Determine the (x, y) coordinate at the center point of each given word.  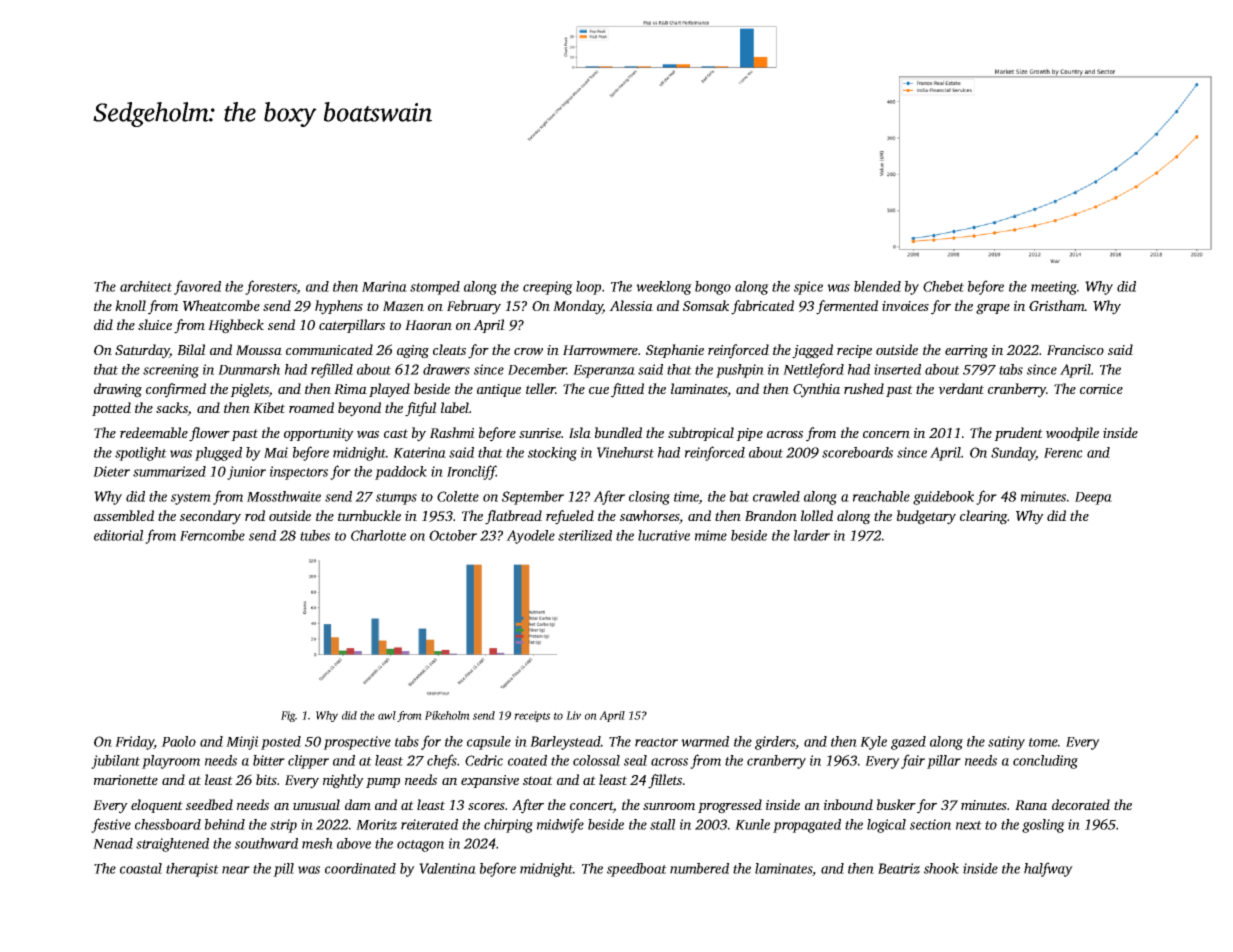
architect (146, 286)
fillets (665, 781)
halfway (1048, 869)
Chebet (943, 286)
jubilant (115, 762)
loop (588, 288)
